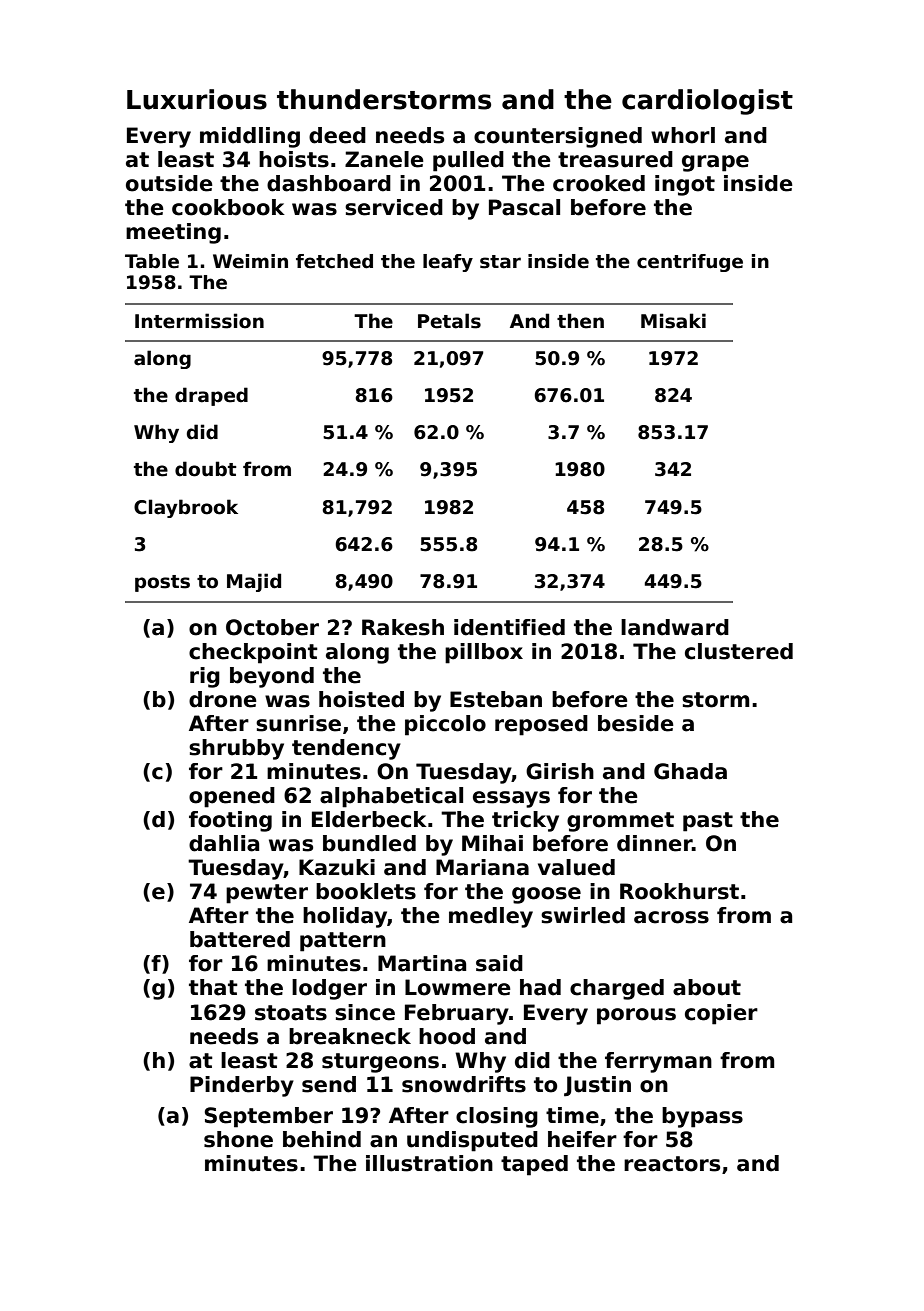 This screenshot has width=924, height=1311. Describe the element at coordinates (509, 627) in the screenshot. I see `identified` at that location.
